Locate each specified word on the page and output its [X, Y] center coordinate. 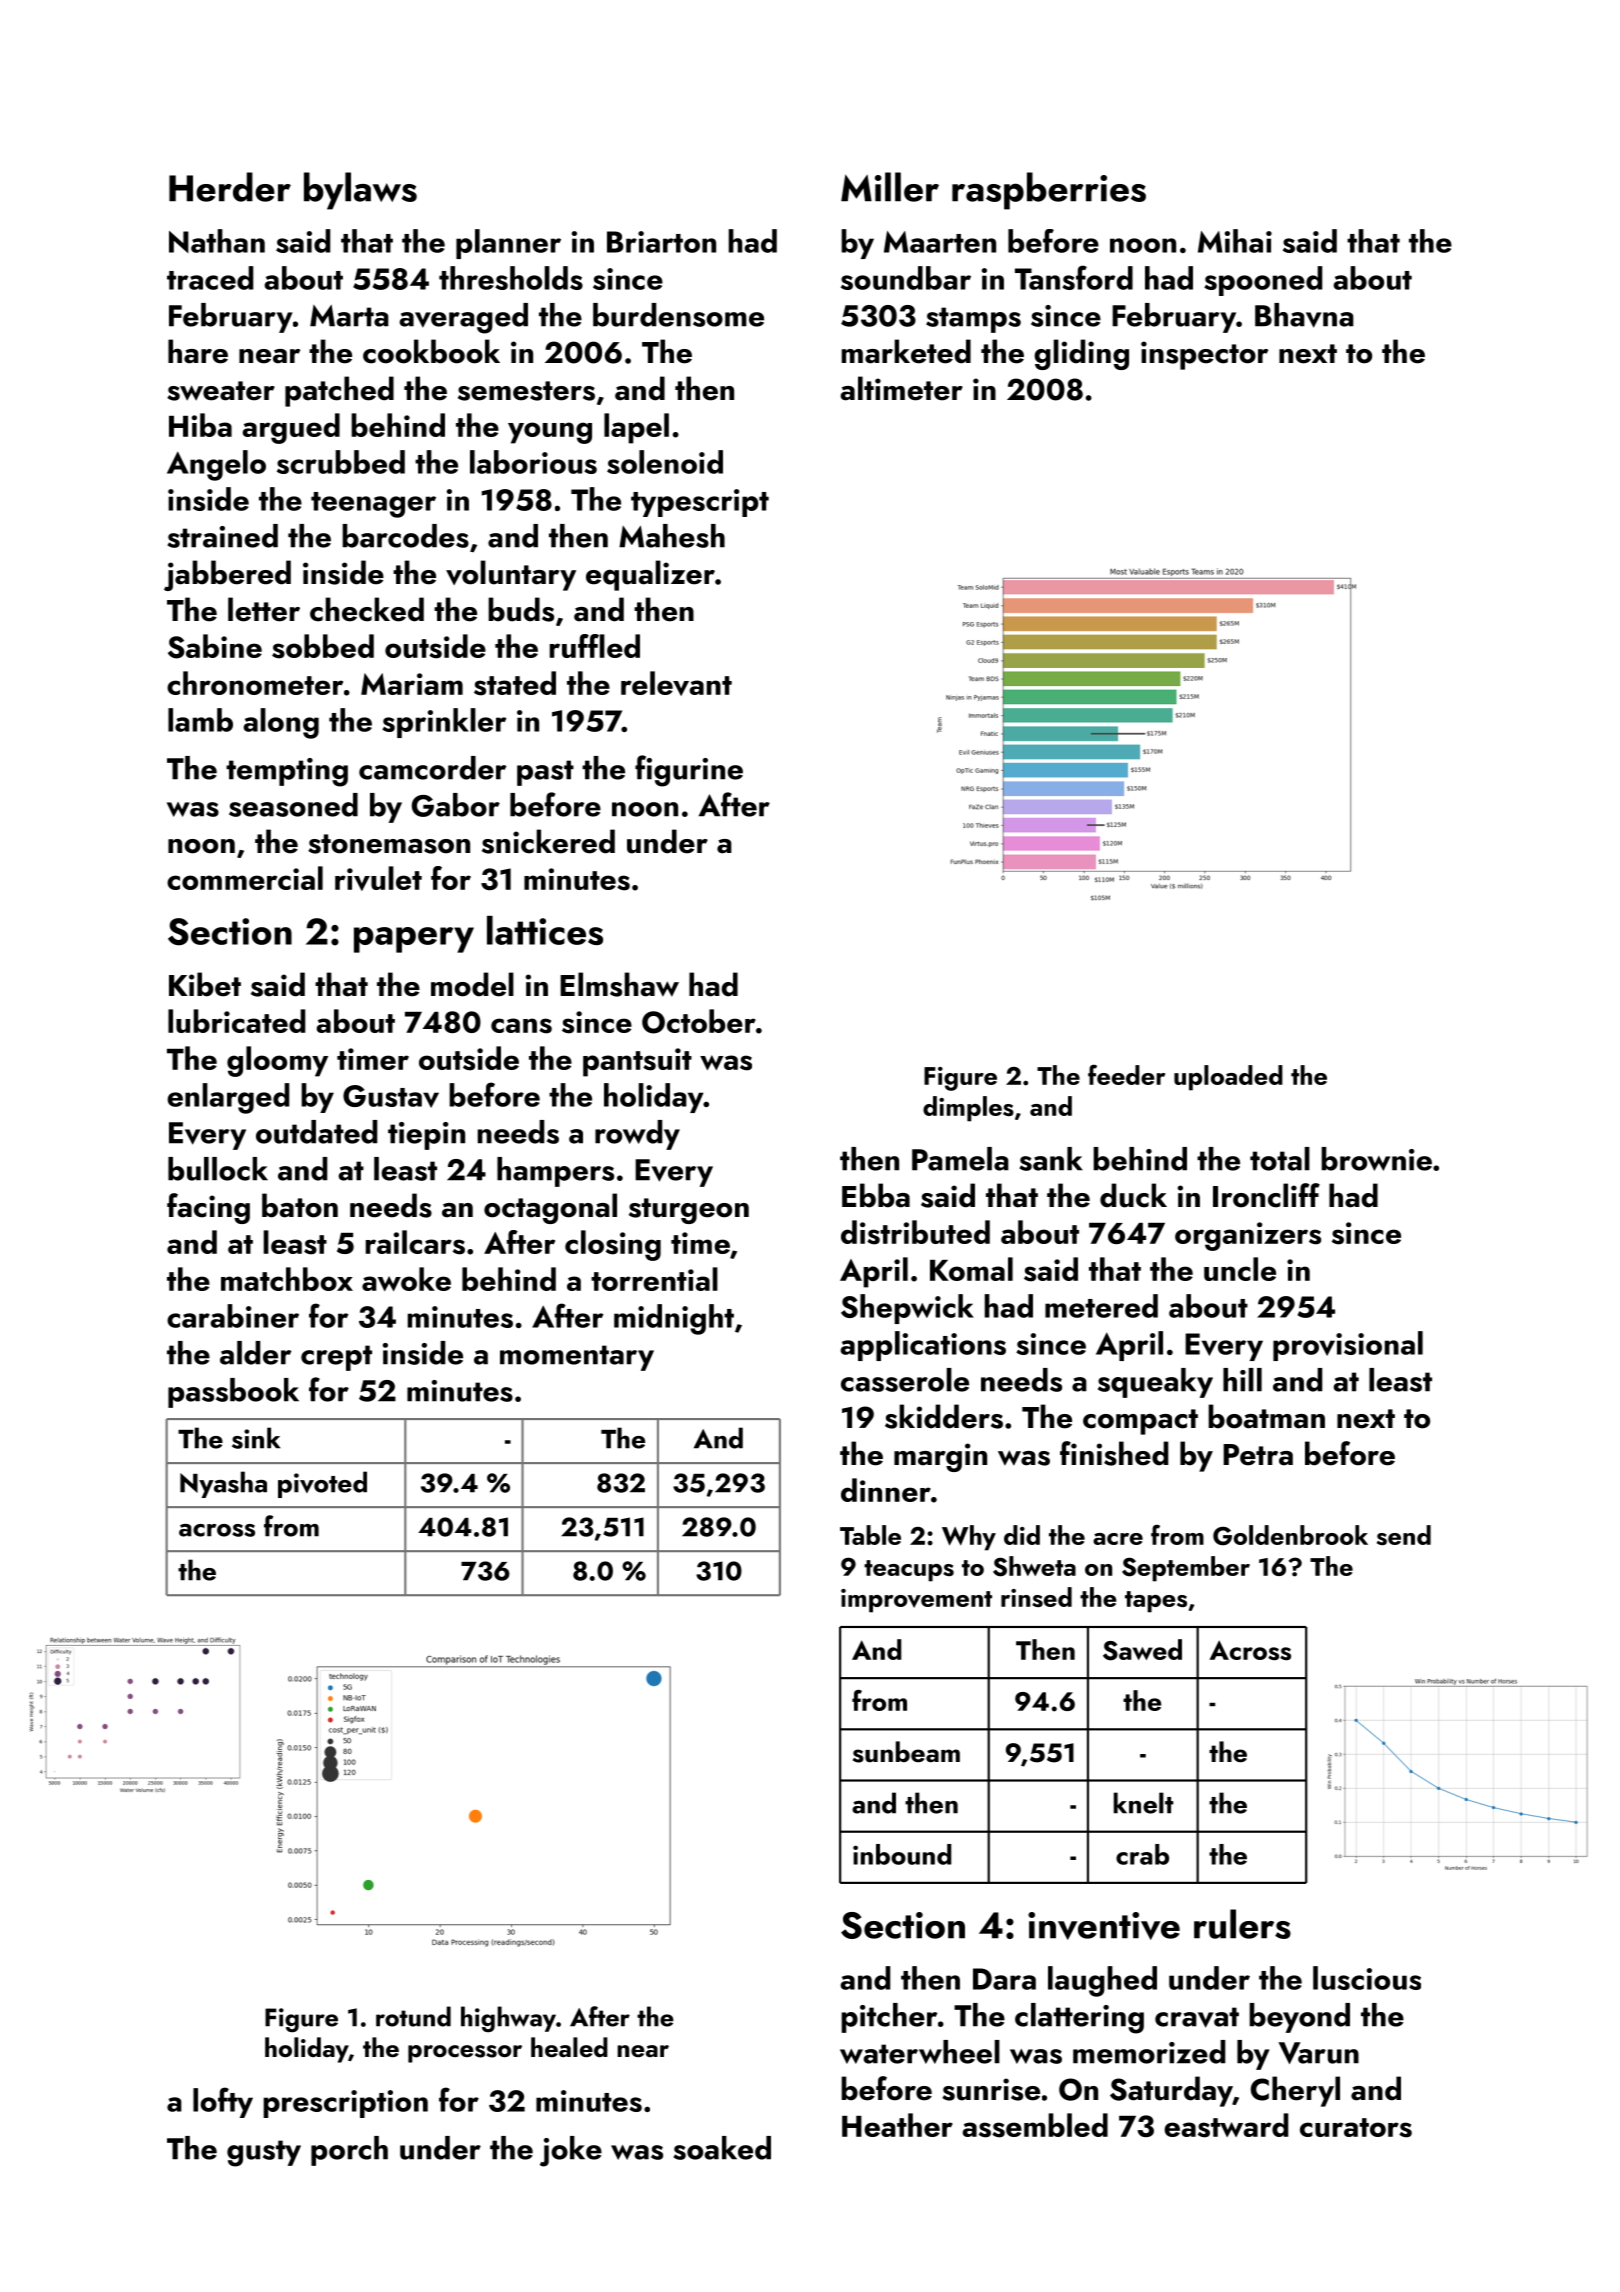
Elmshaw [619, 984]
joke [571, 2151]
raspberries [1049, 191]
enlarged [228, 1098]
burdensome [678, 315]
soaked [722, 2148]
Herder [230, 187]
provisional [1348, 1346]
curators [1356, 2128]
